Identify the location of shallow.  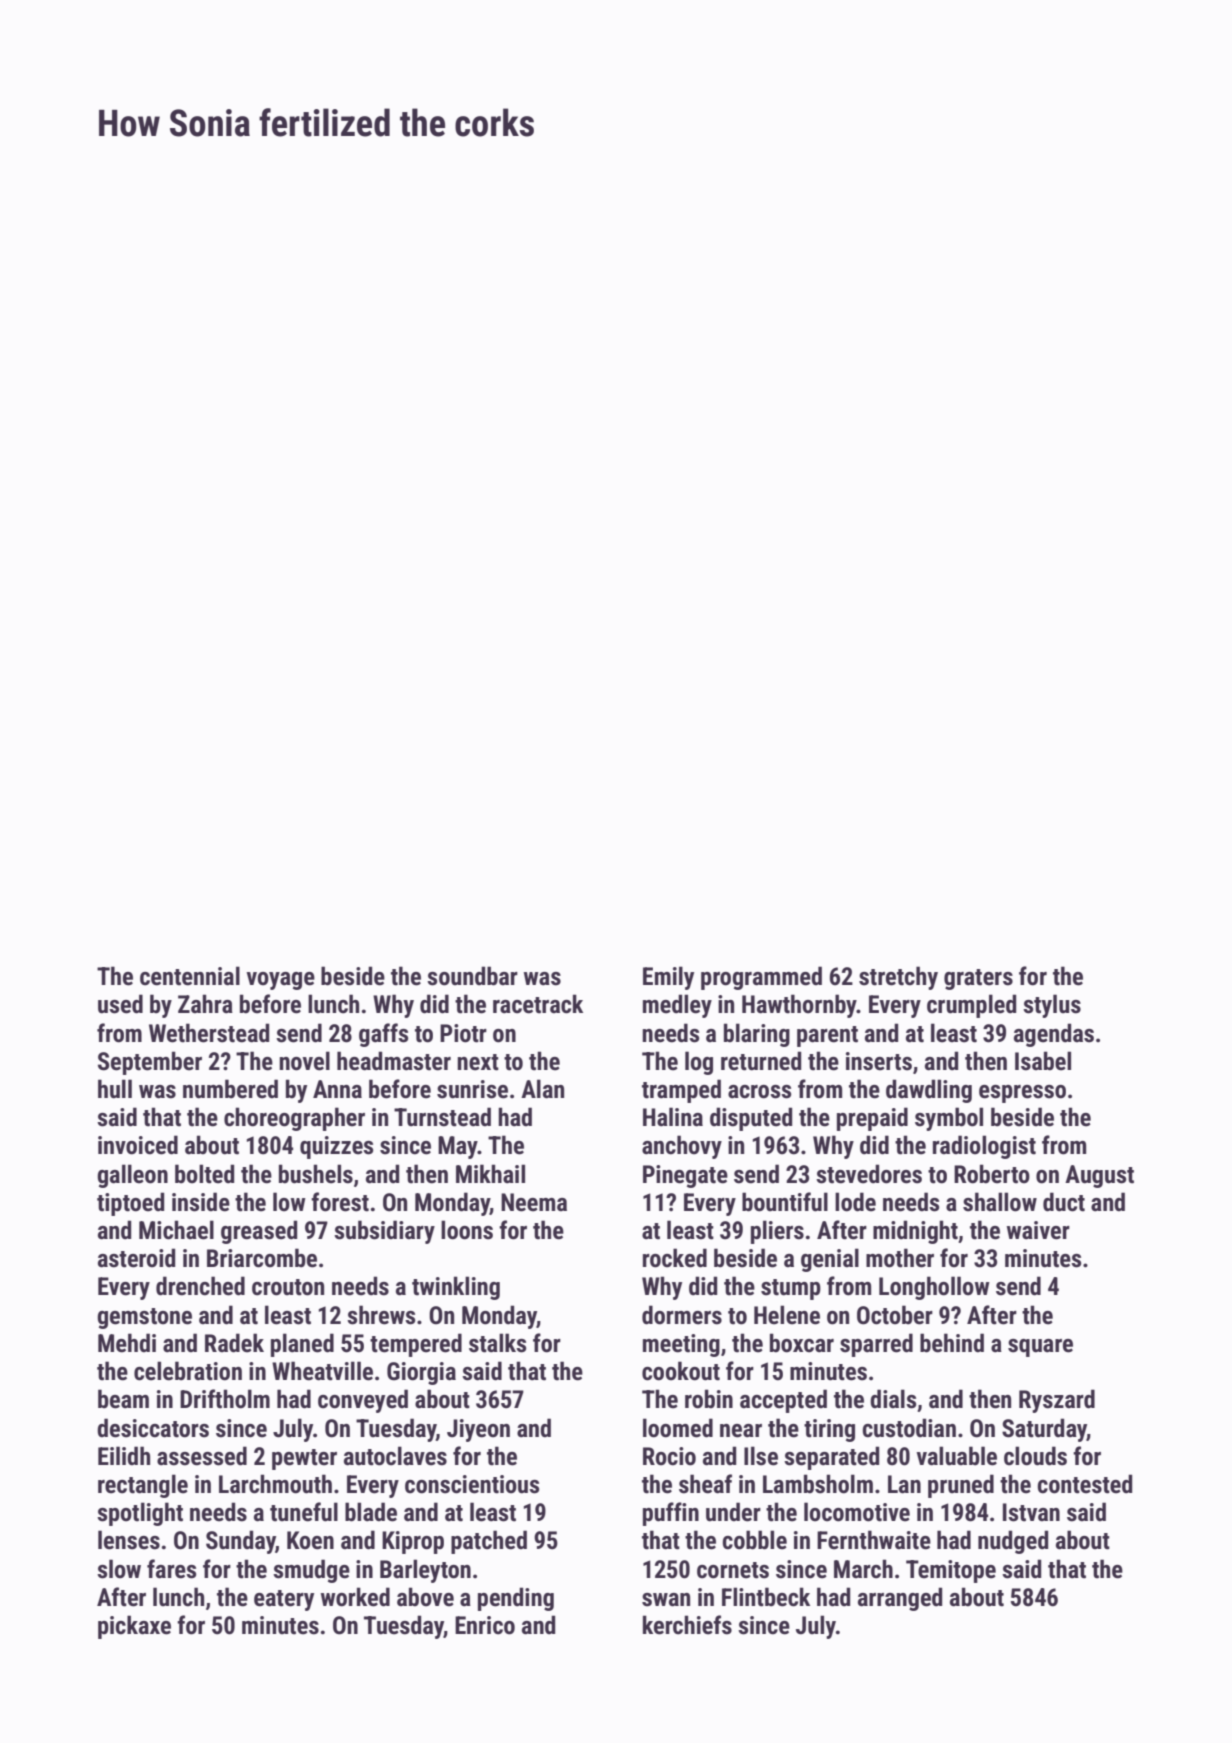
(1000, 1202).
